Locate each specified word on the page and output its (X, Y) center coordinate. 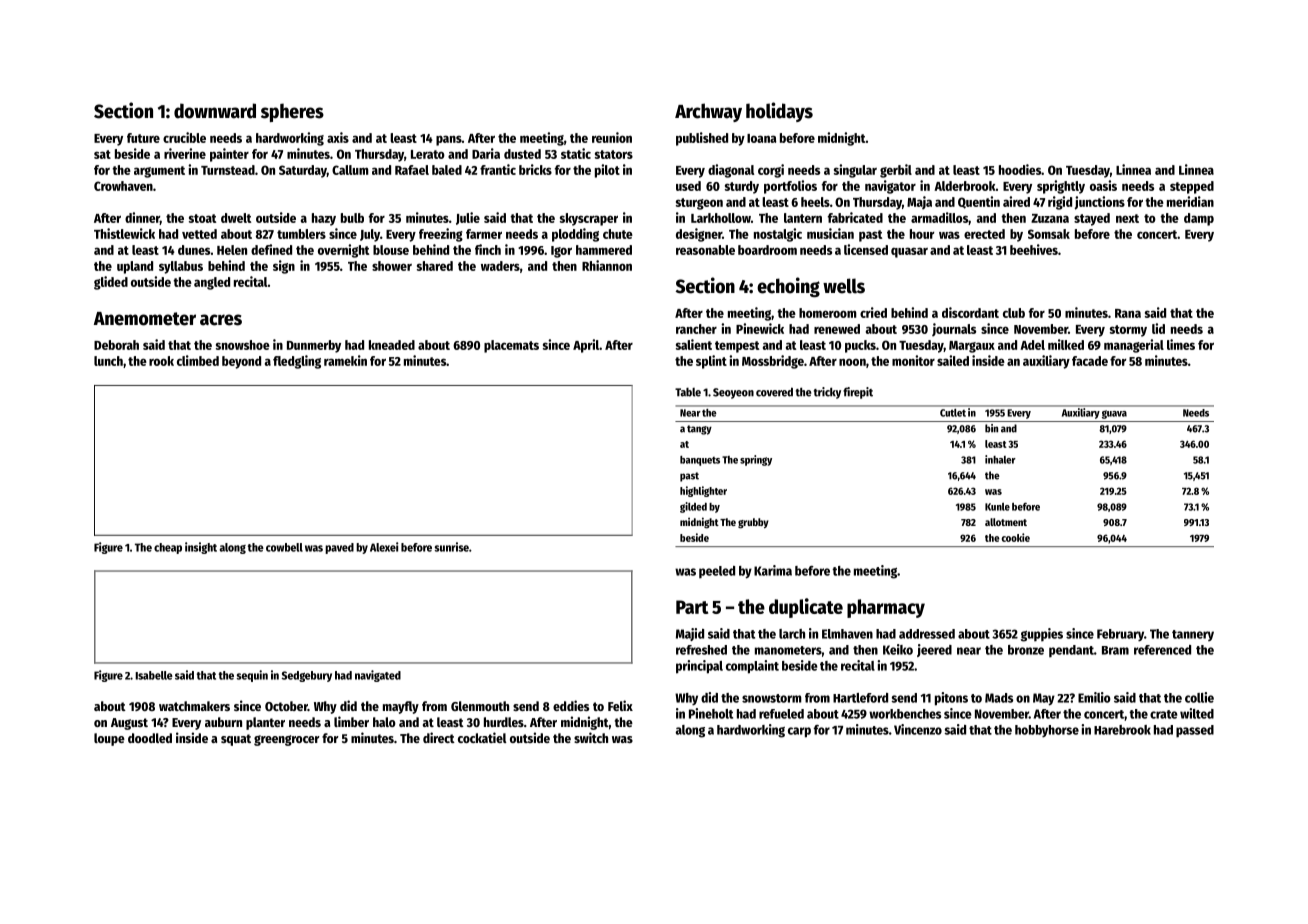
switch (591, 737)
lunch (108, 361)
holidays (779, 112)
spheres (292, 112)
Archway (708, 112)
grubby (753, 523)
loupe (109, 739)
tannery (1193, 635)
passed (1195, 731)
